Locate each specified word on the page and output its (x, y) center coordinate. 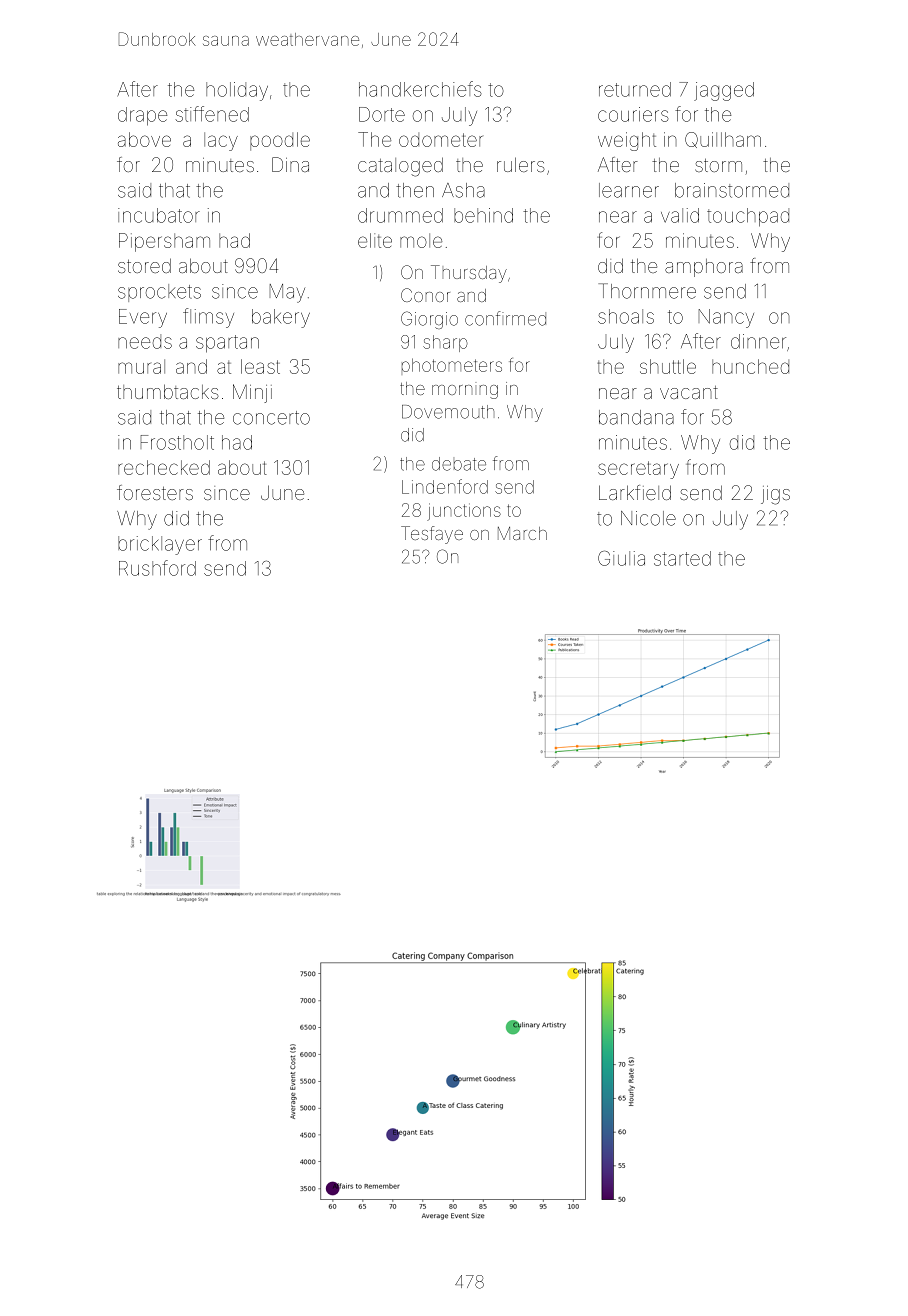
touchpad (748, 217)
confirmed (505, 318)
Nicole (648, 518)
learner (629, 190)
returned (635, 89)
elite (375, 240)
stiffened (212, 114)
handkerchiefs (420, 89)
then (415, 190)
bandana (636, 417)
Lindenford (445, 486)
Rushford (157, 568)
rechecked (164, 467)
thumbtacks (168, 391)
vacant (689, 392)
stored (144, 266)
